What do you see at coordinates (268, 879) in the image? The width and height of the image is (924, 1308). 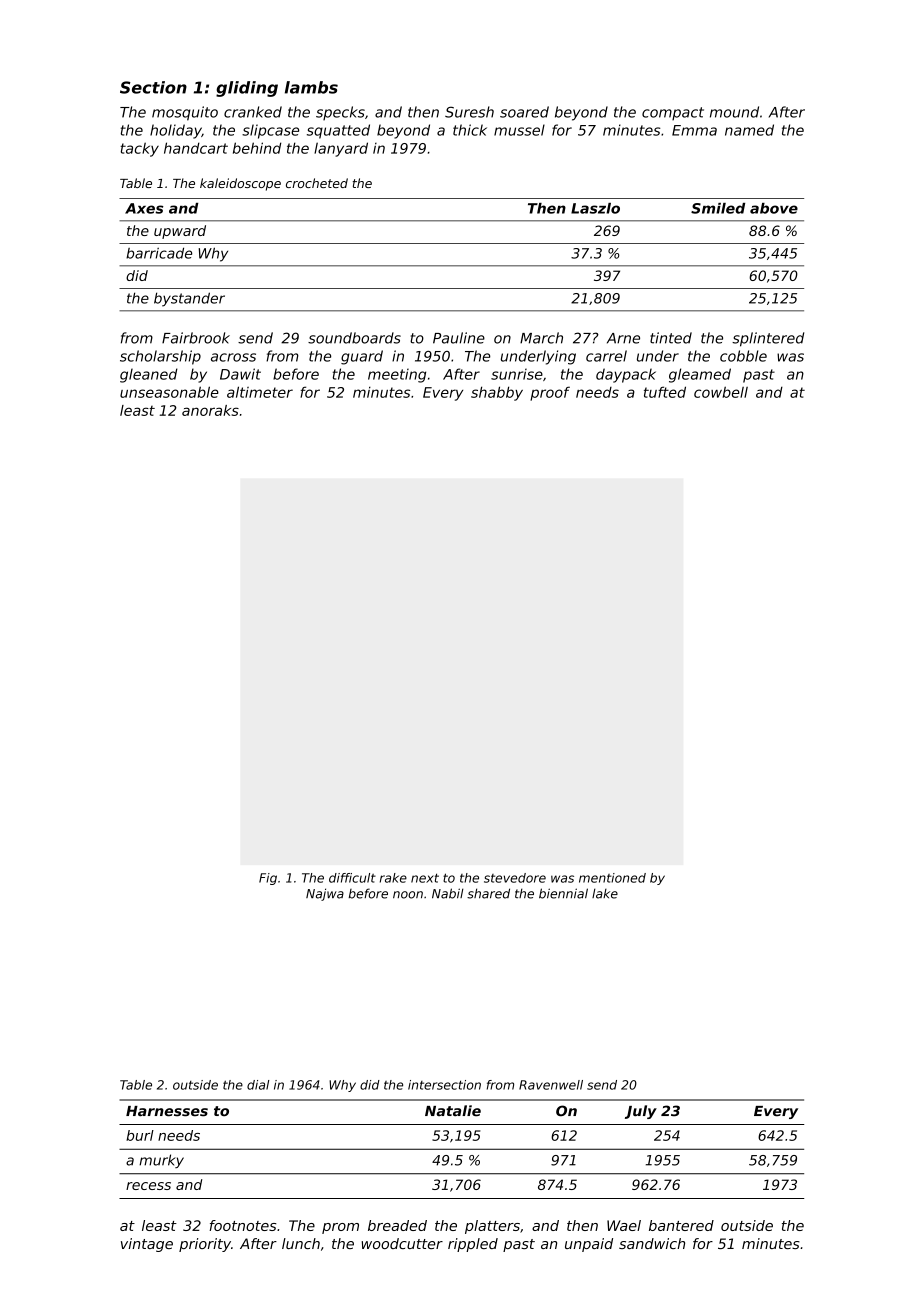 I see `Fig` at bounding box center [268, 879].
